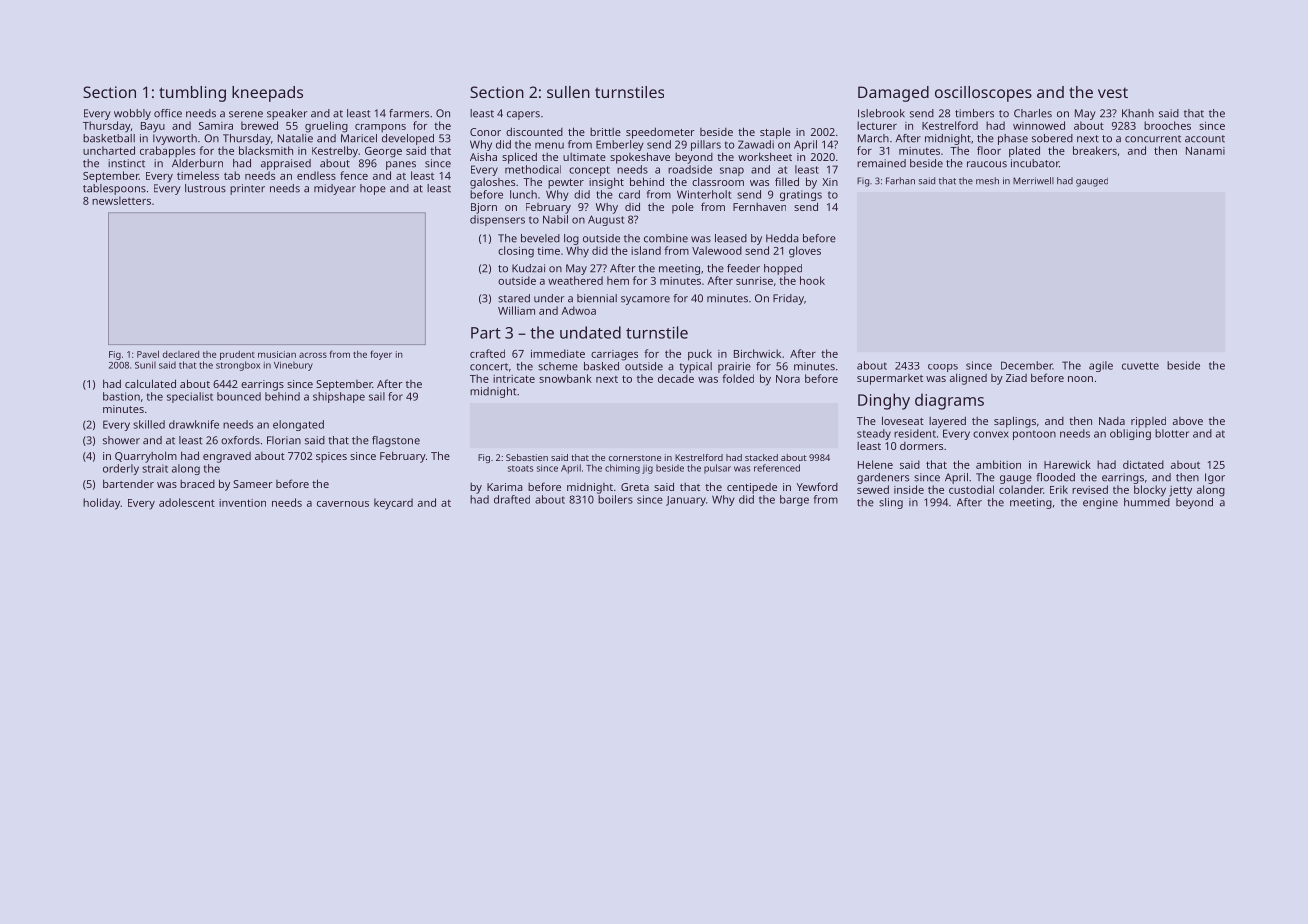  Describe the element at coordinates (313, 355) in the image. I see `across` at that location.
